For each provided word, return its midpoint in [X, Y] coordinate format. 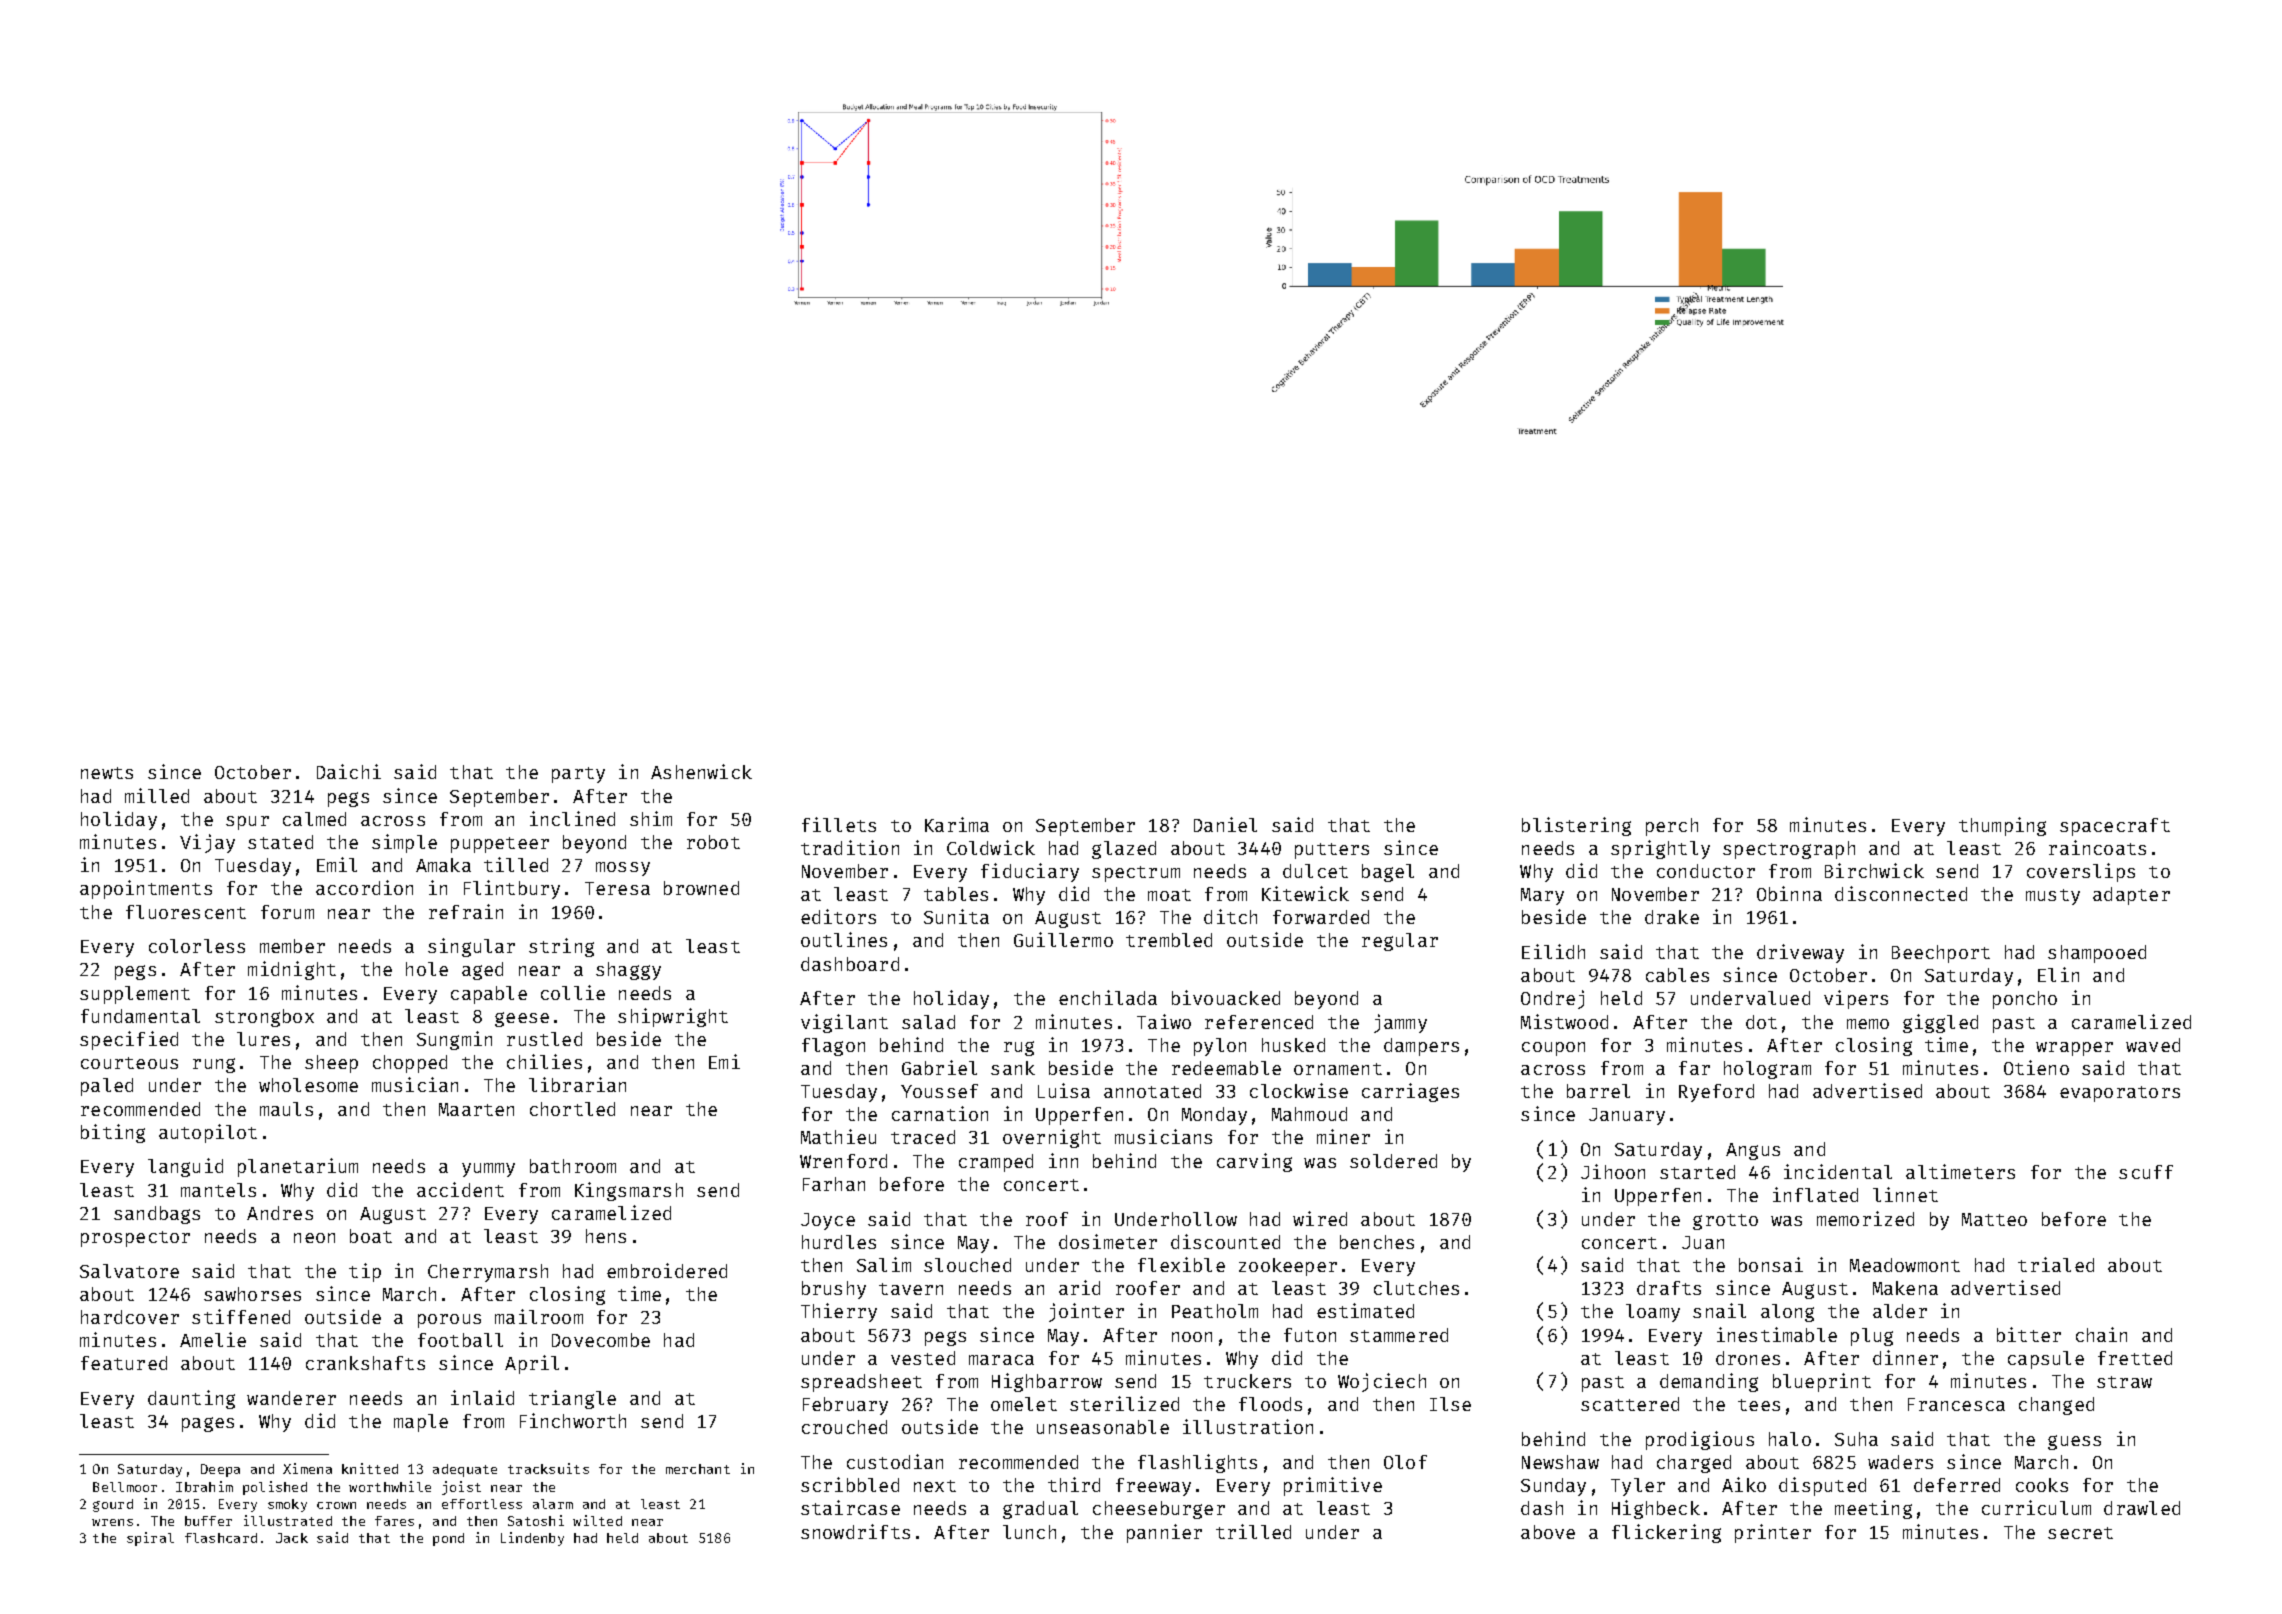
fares [394, 1521]
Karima [957, 824]
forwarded [1321, 917]
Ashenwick [701, 771]
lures [263, 1039]
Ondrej [1552, 999]
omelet [1024, 1404]
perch [1672, 827]
